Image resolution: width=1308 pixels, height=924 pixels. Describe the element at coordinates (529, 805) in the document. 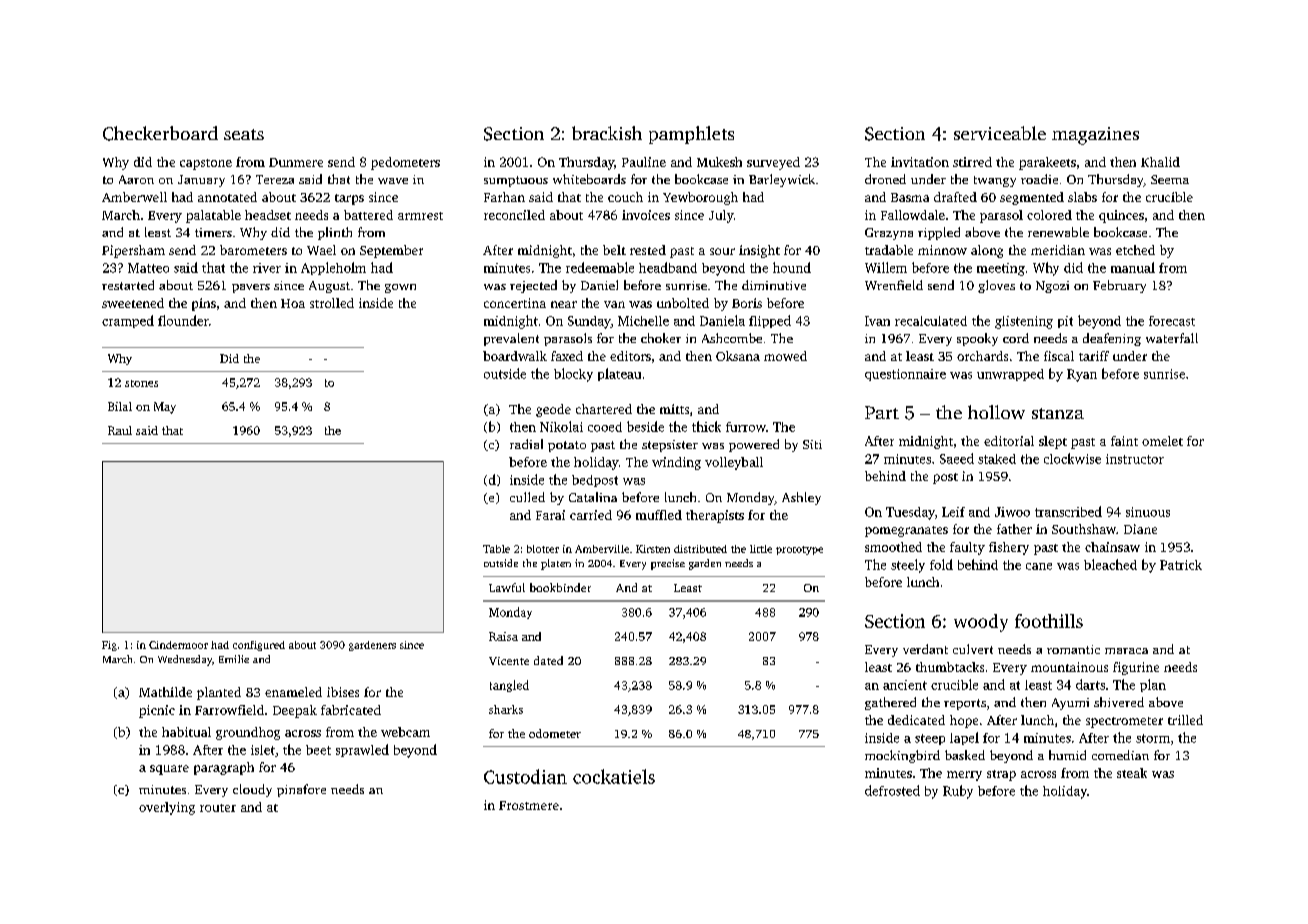

I see `Frostmere` at that location.
